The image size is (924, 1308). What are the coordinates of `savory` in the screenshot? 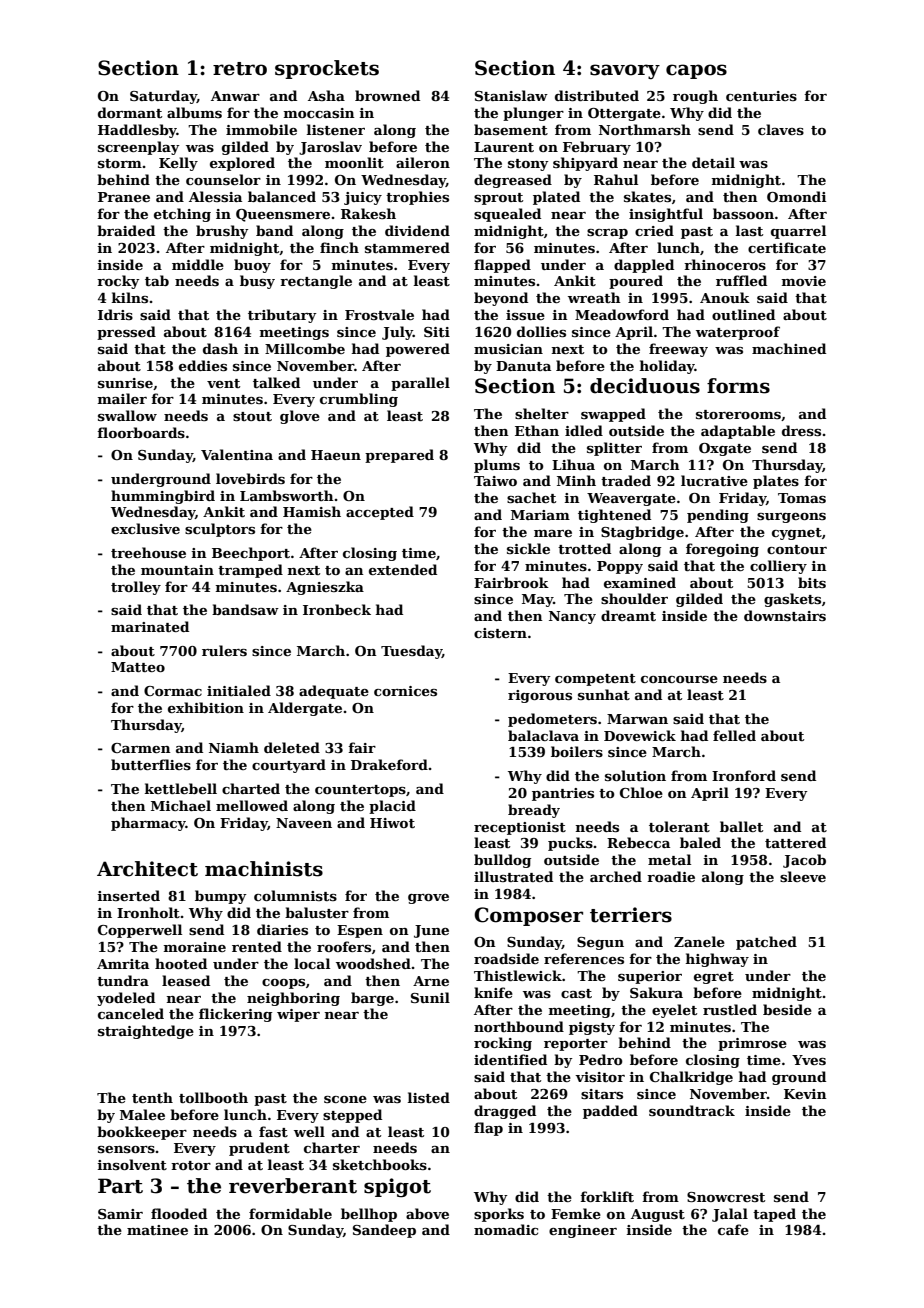 It's located at (625, 71).
